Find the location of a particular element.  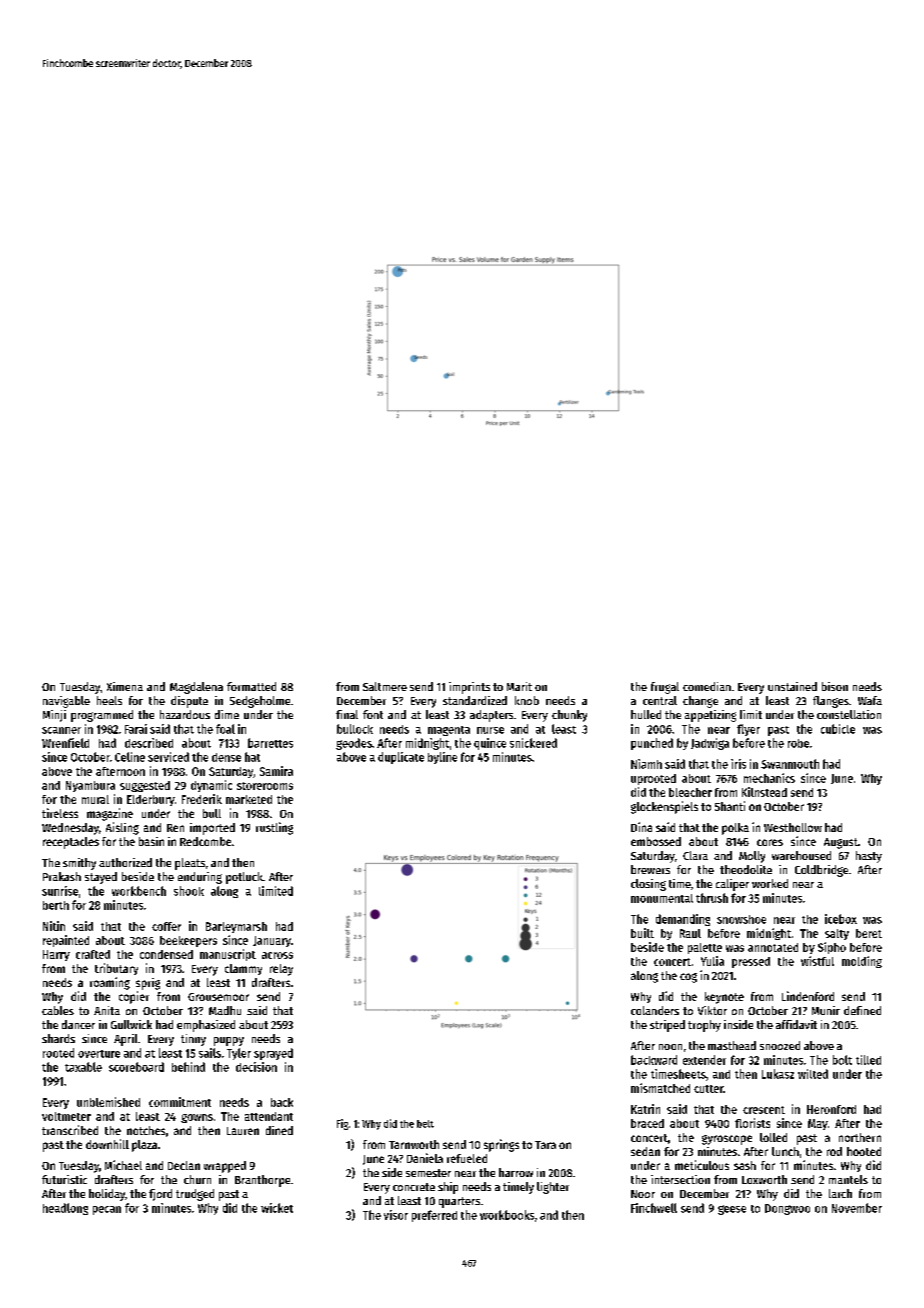

beret is located at coordinates (869, 933).
